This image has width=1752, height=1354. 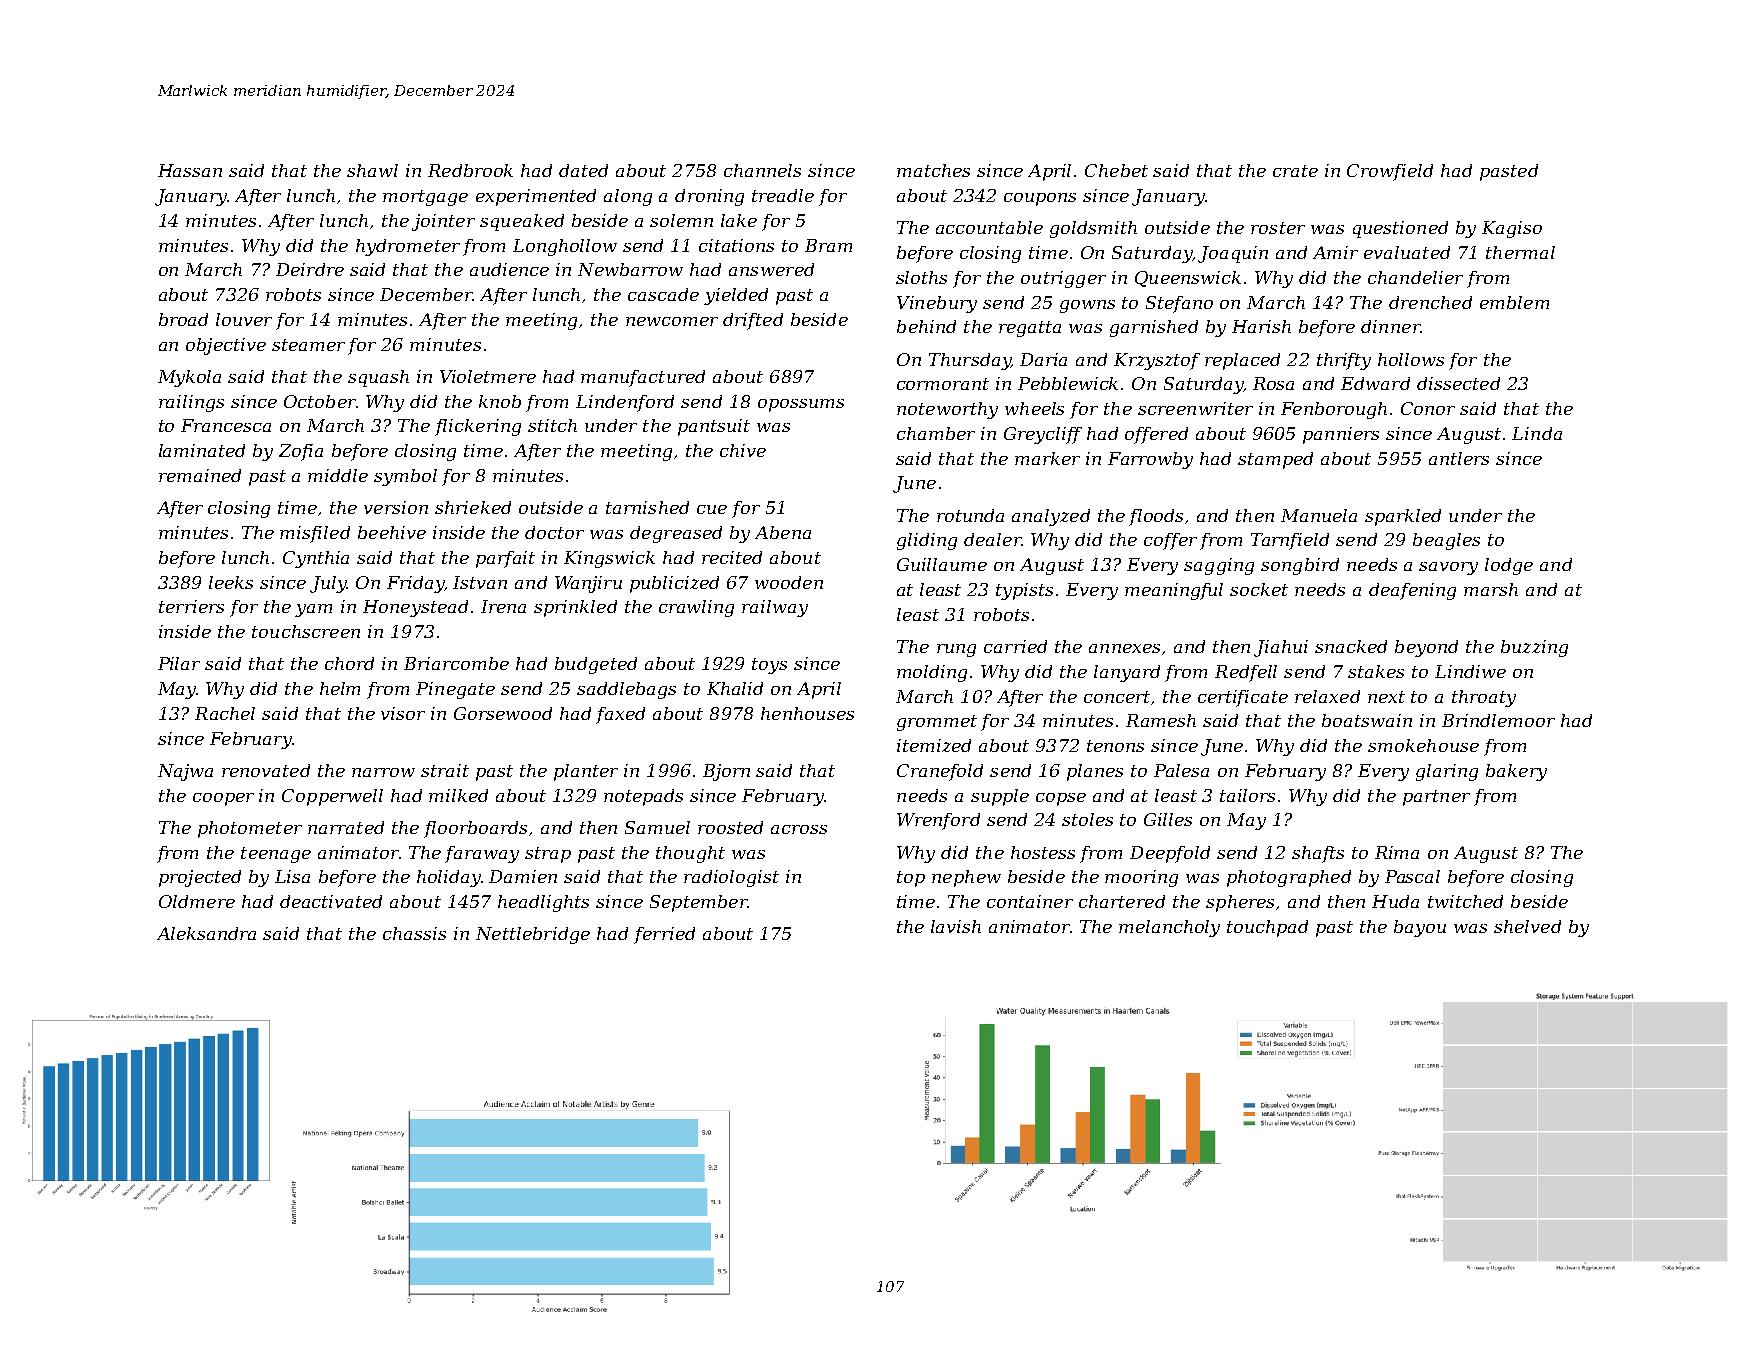 What do you see at coordinates (966, 878) in the image?
I see `nephew` at bounding box center [966, 878].
